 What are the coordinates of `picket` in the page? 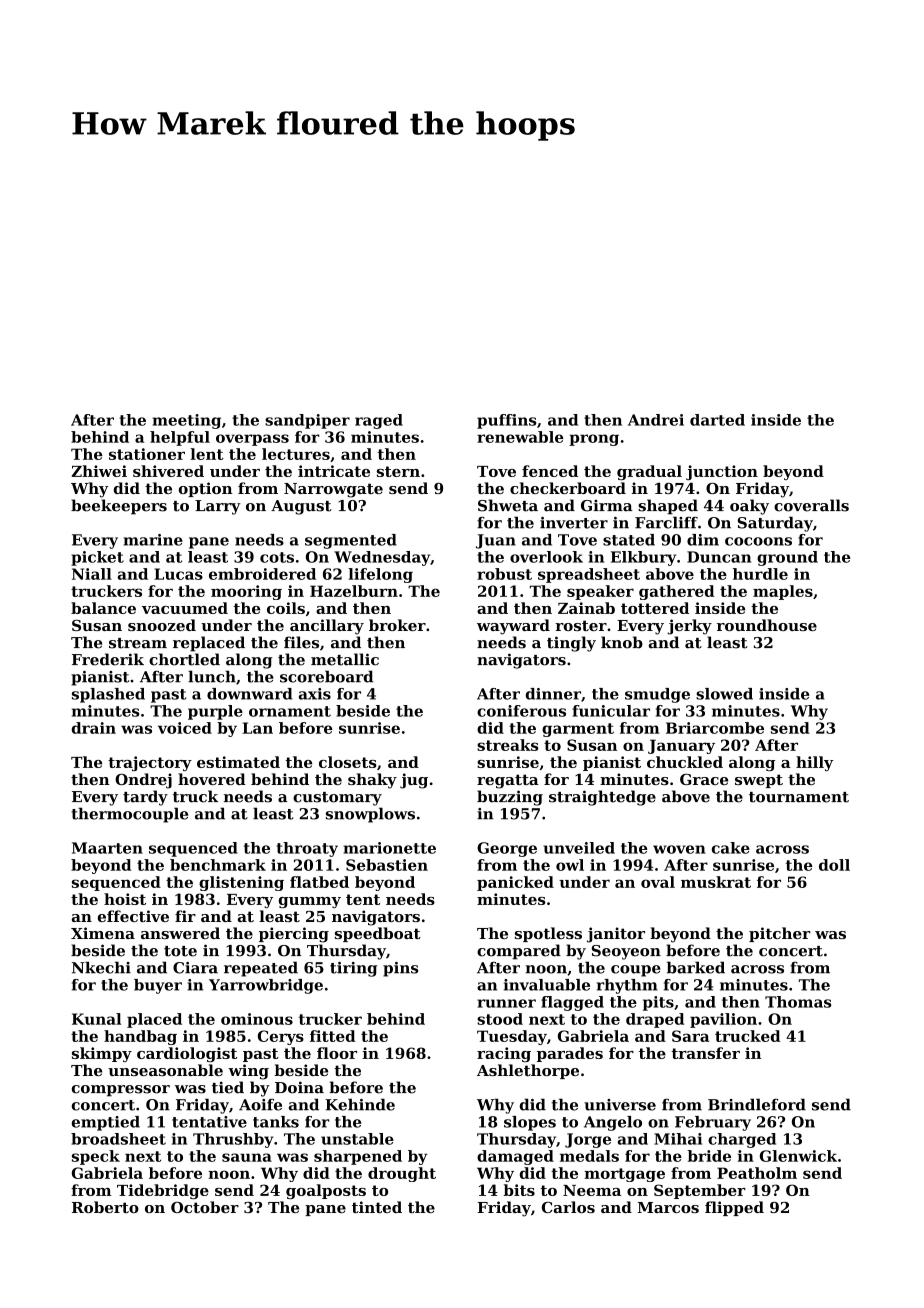 It's located at (97, 558).
